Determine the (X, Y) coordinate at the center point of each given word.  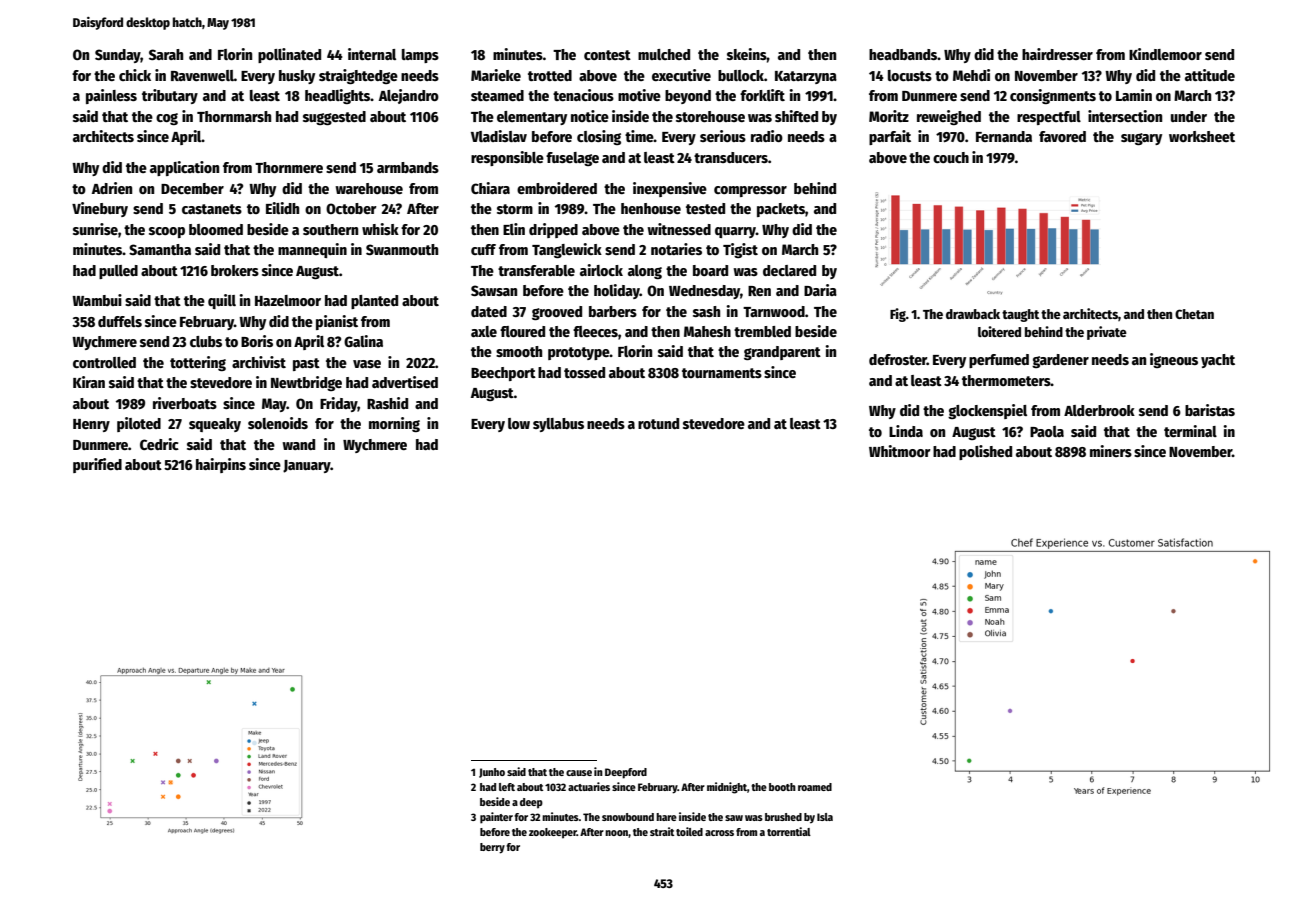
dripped (553, 230)
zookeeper (553, 833)
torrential (789, 831)
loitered (999, 331)
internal (372, 54)
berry (492, 848)
